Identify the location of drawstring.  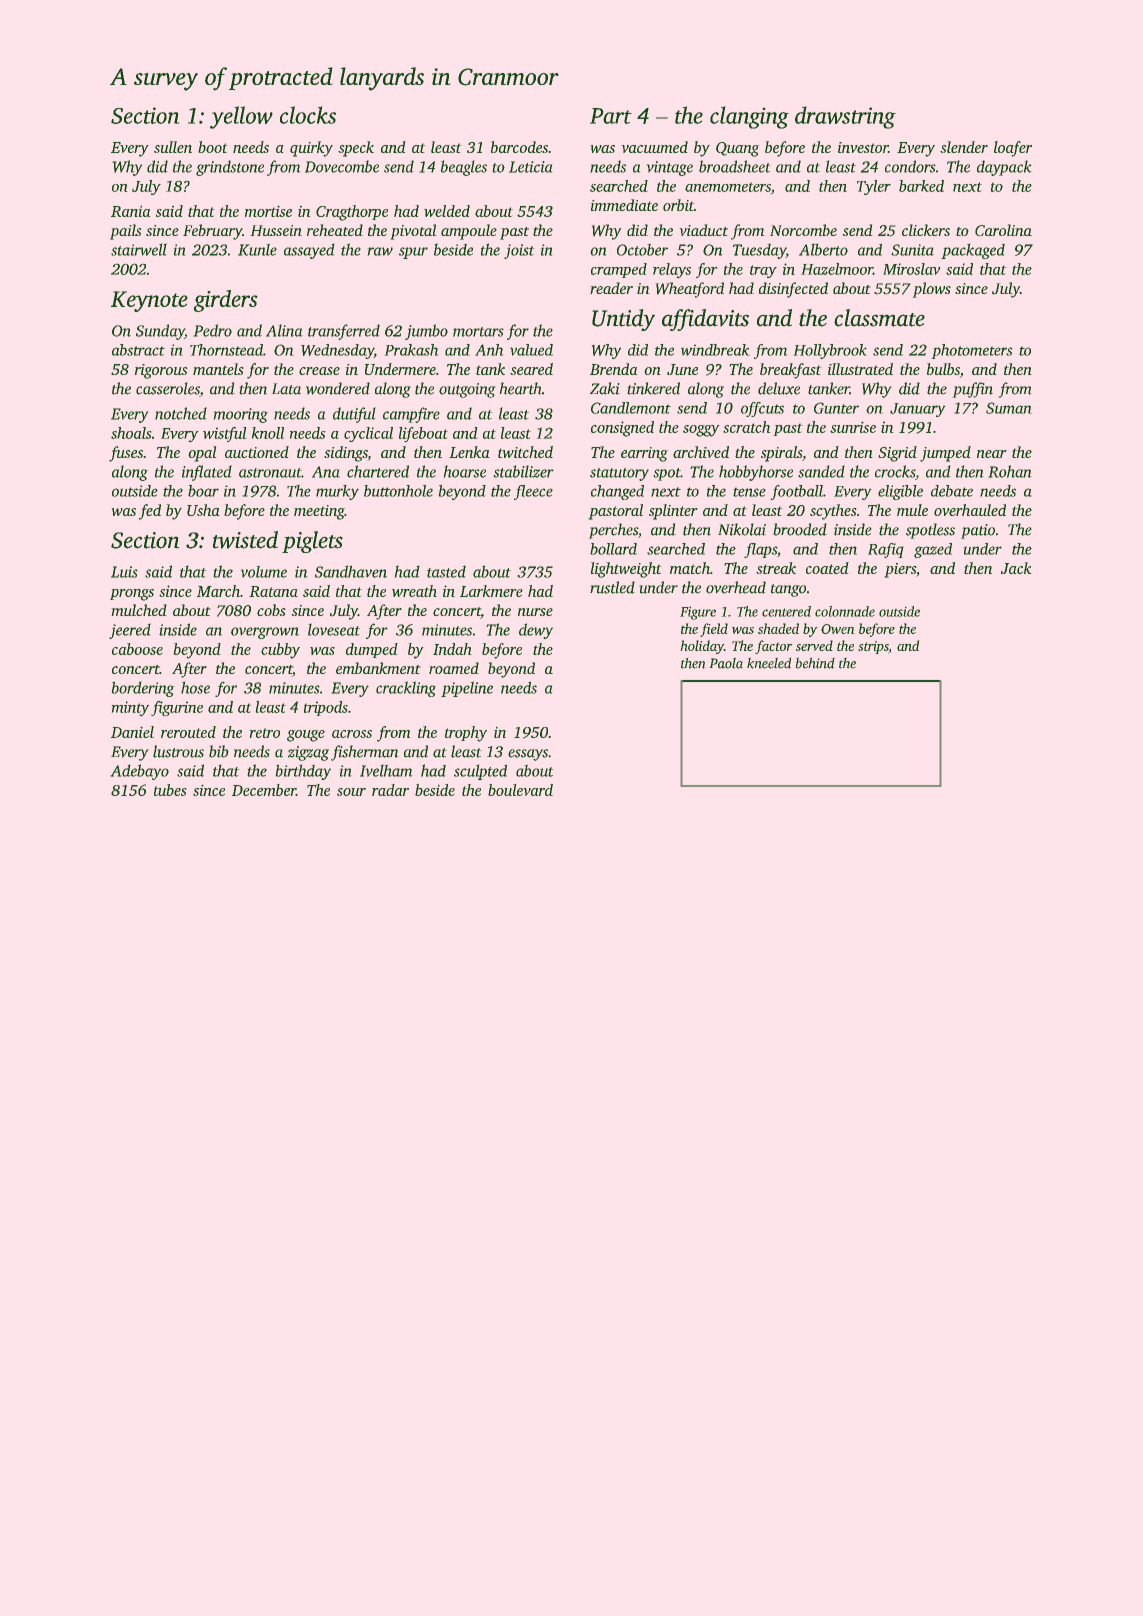
(845, 117).
